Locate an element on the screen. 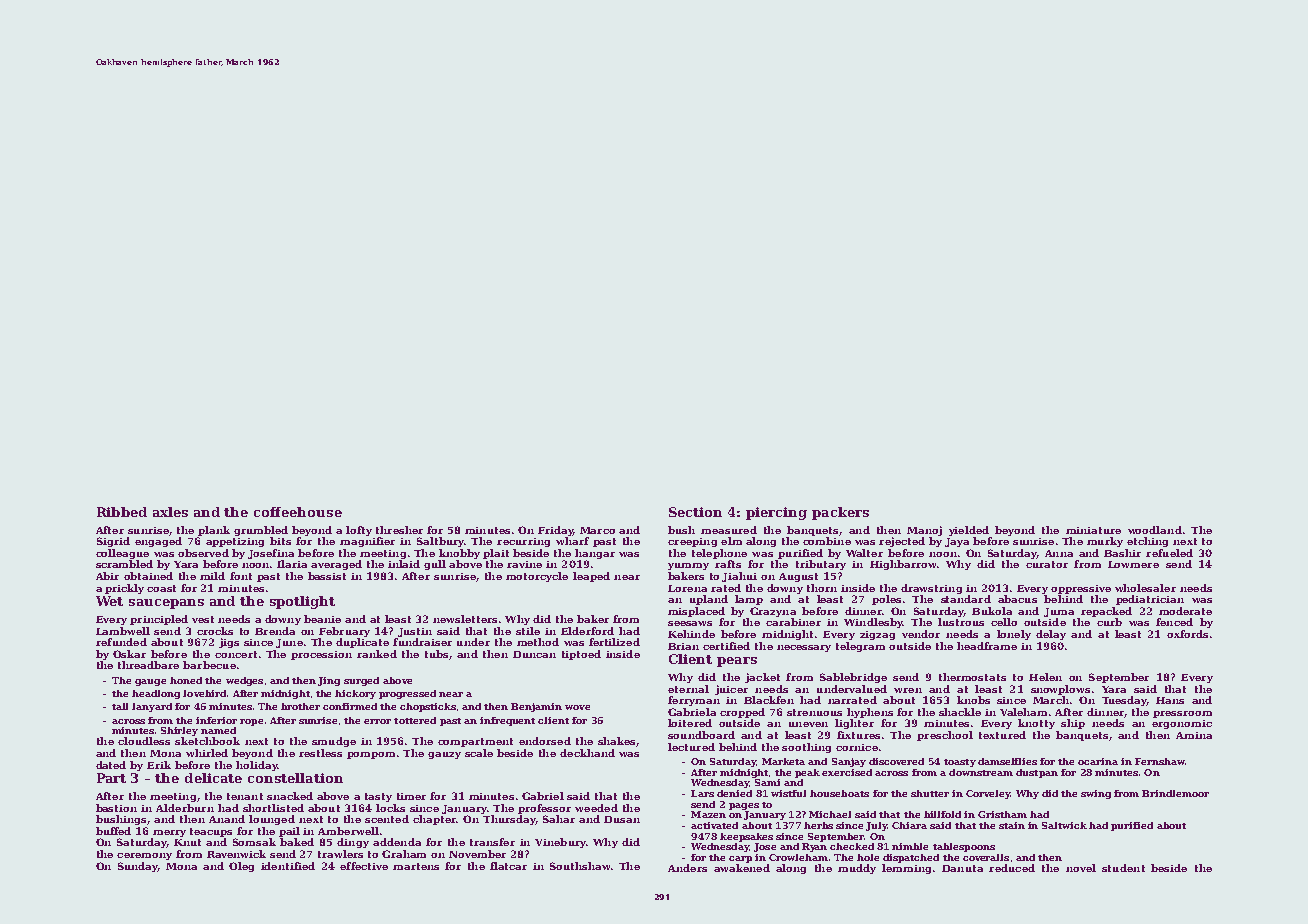 The image size is (1308, 924). hangar is located at coordinates (595, 554).
